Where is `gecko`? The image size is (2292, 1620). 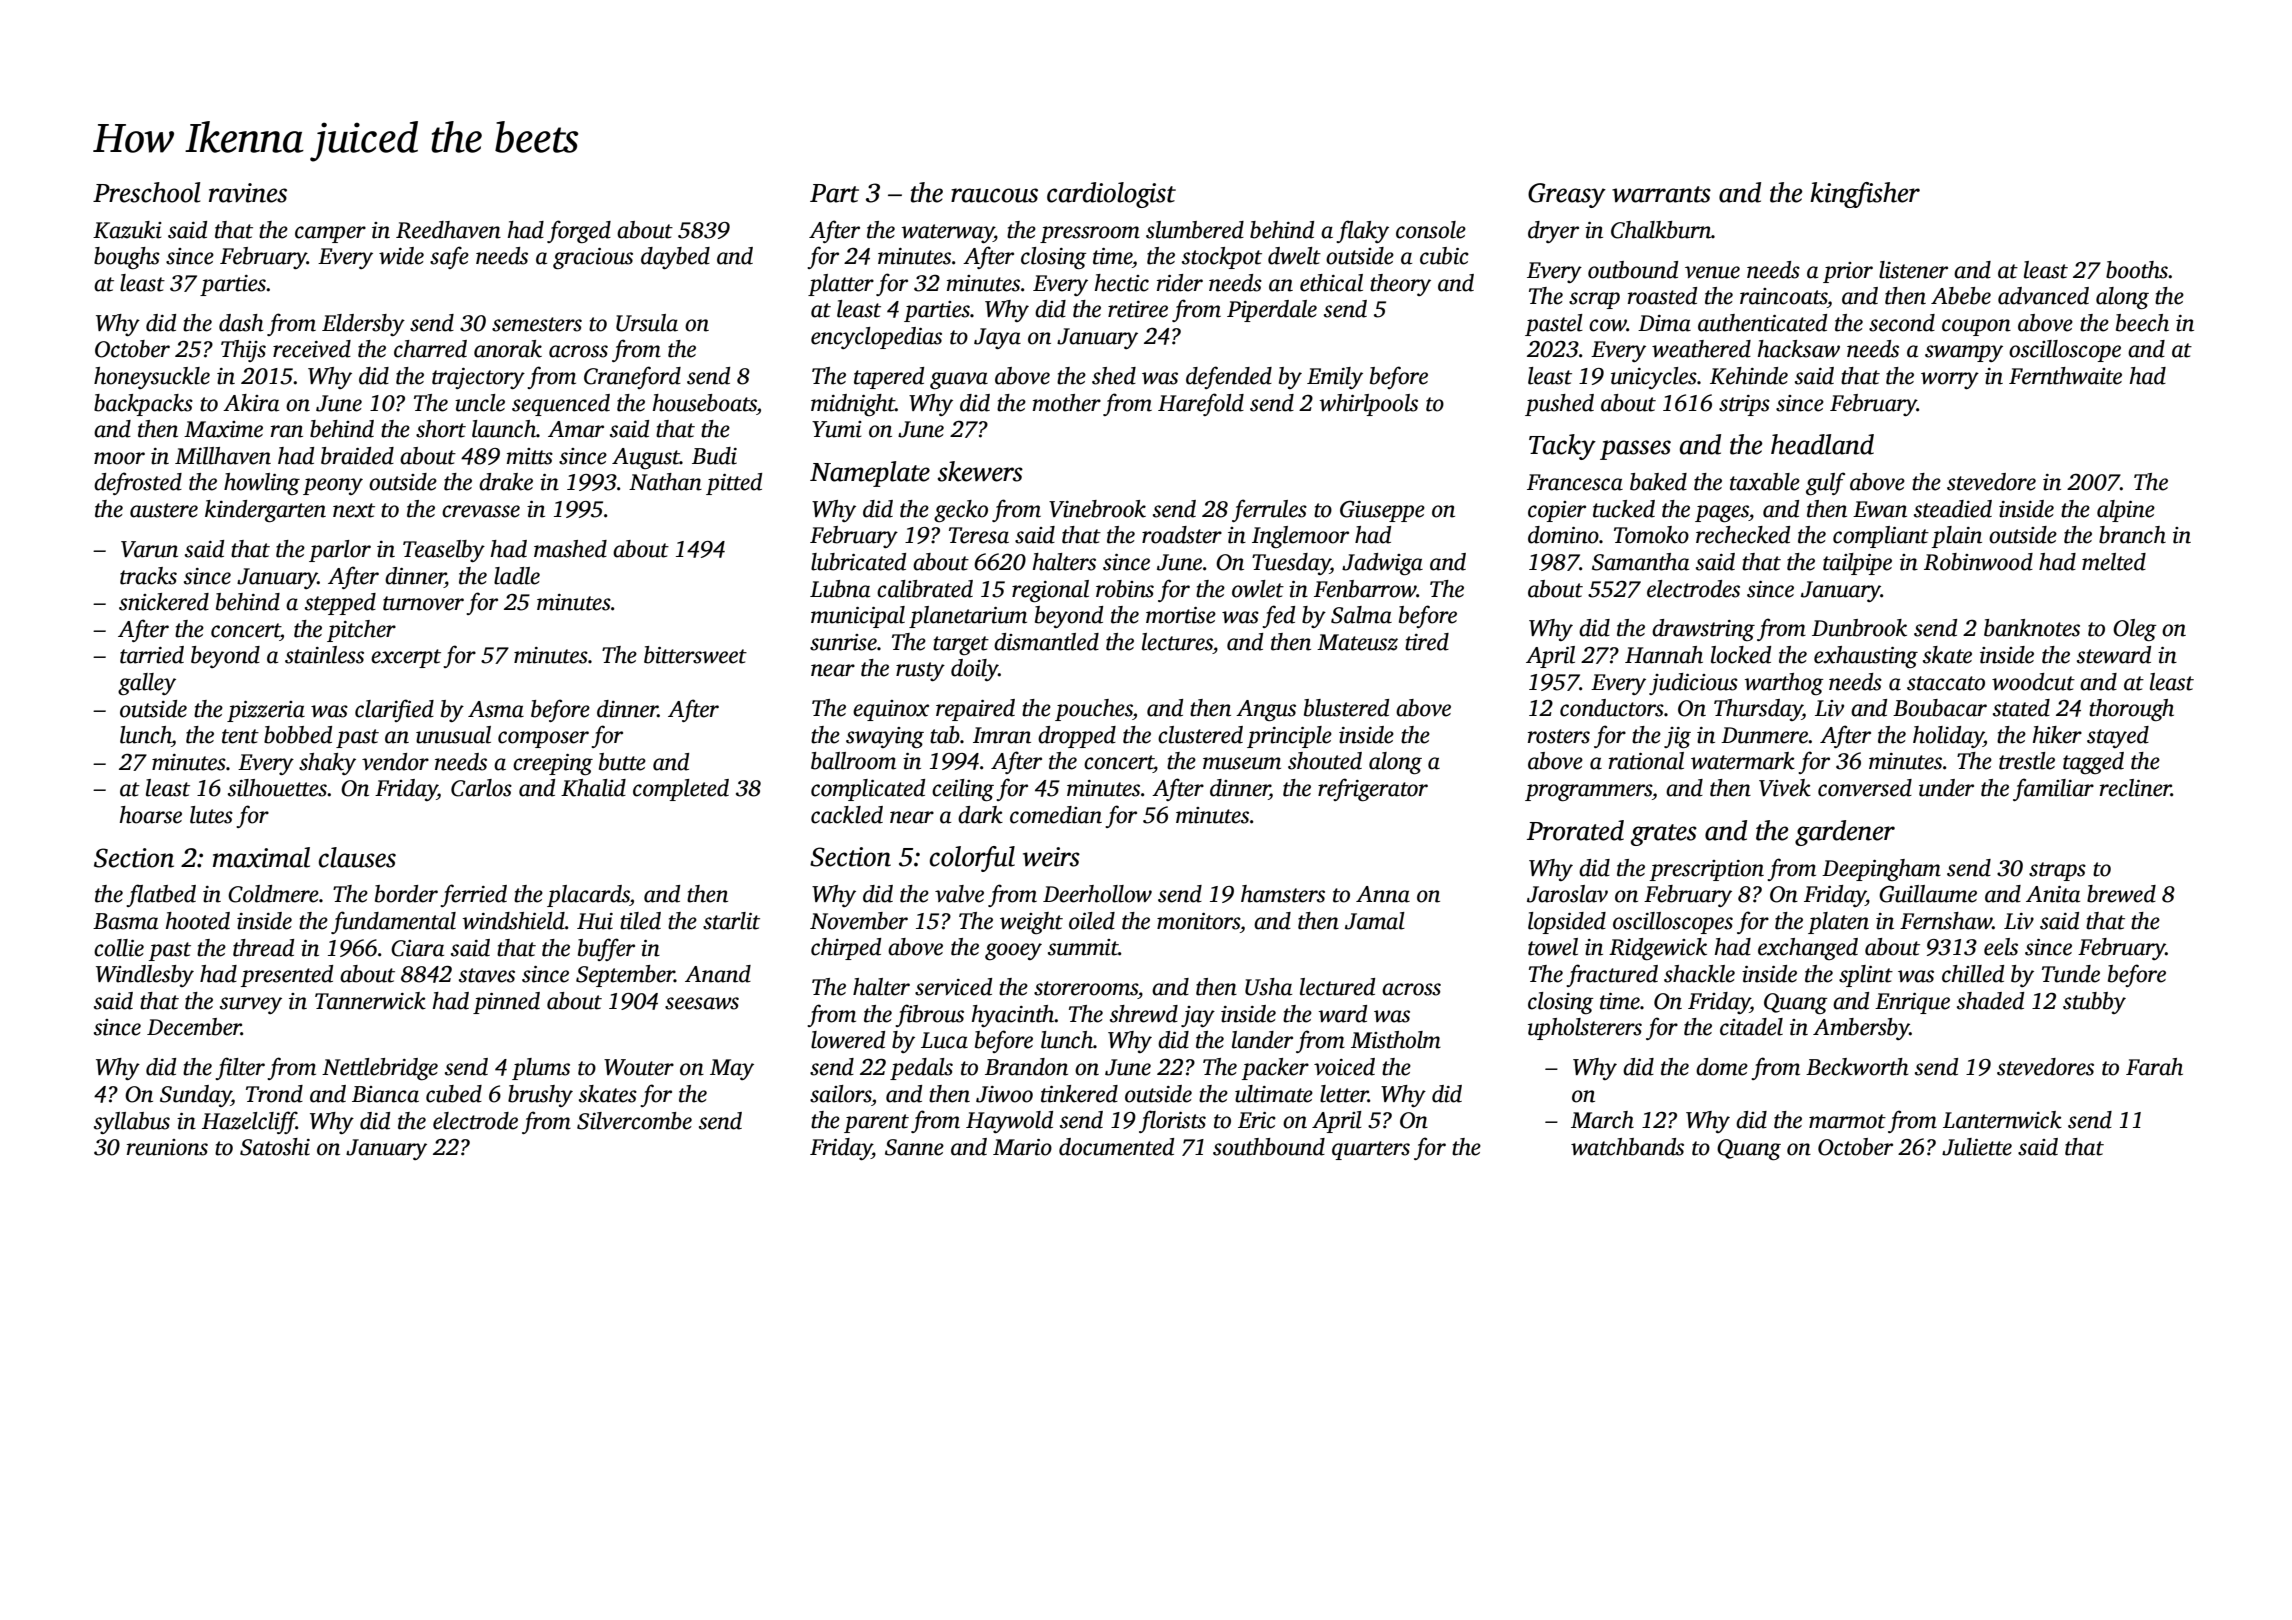
gecko is located at coordinates (961, 511).
